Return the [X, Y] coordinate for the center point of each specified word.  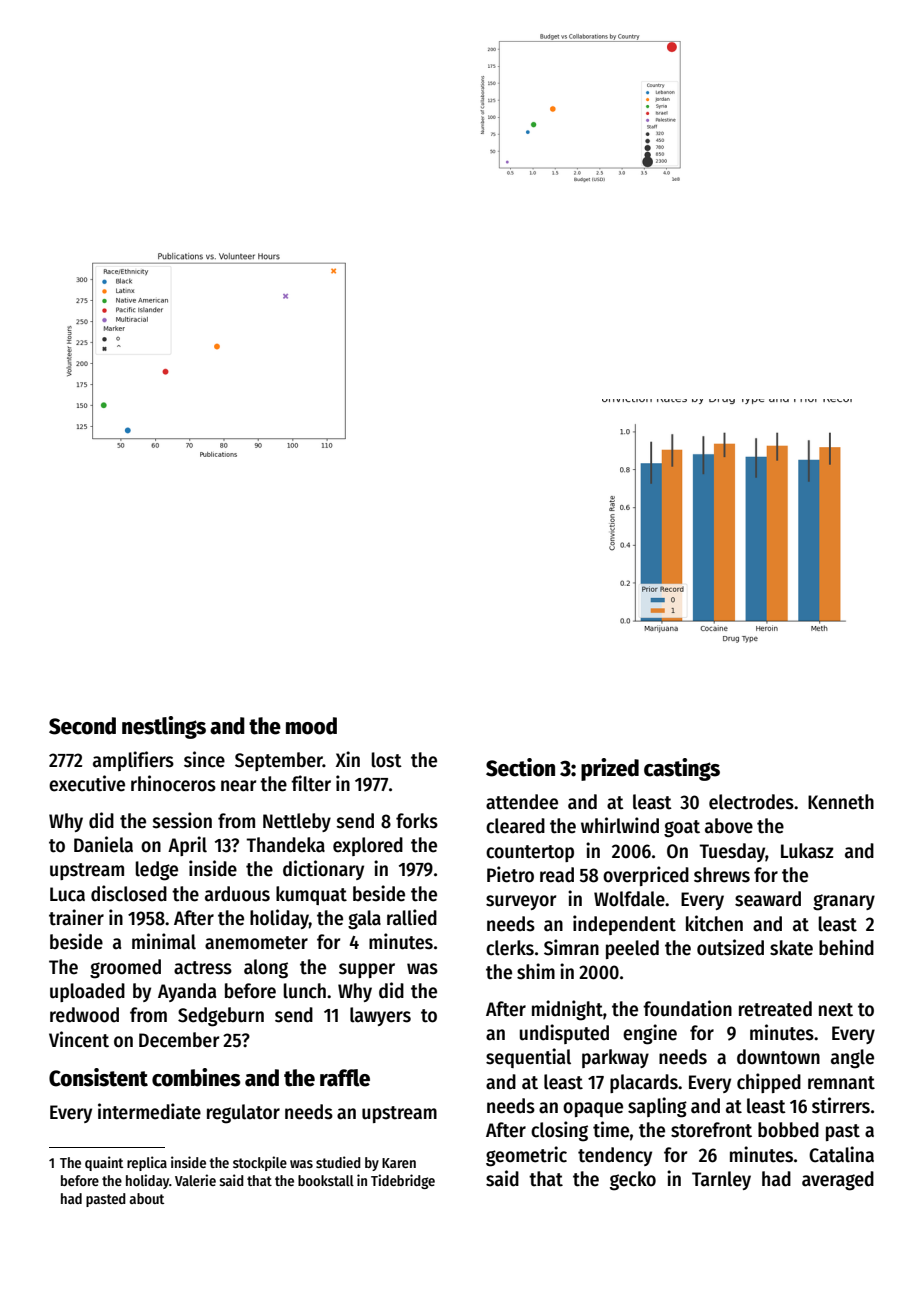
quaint [104, 1163]
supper [367, 970]
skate [791, 948]
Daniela [103, 844]
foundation [687, 1008]
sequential [528, 1058]
